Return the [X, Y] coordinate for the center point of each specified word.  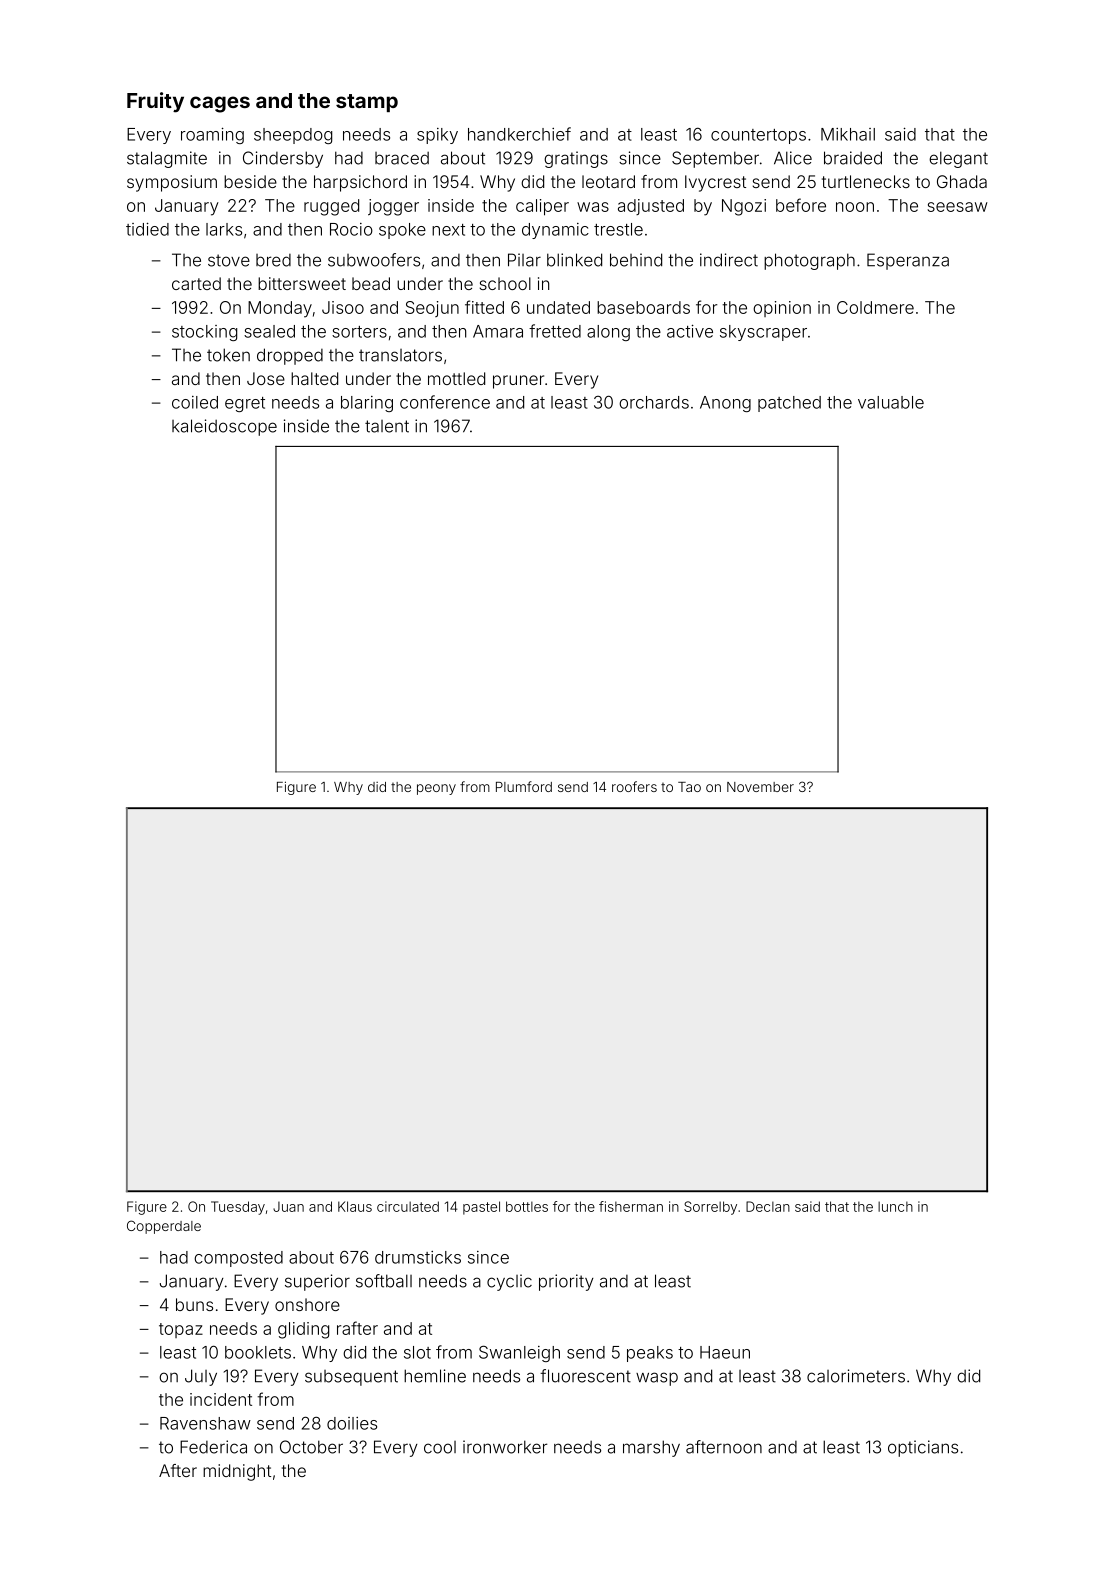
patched [789, 404]
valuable [891, 402]
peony [436, 789]
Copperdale [164, 1227]
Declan [768, 1206]
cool [440, 1447]
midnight [237, 1472]
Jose [266, 378]
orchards [654, 402]
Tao [689, 787]
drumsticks [418, 1257]
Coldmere [875, 307]
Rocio [351, 229]
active [690, 331]
